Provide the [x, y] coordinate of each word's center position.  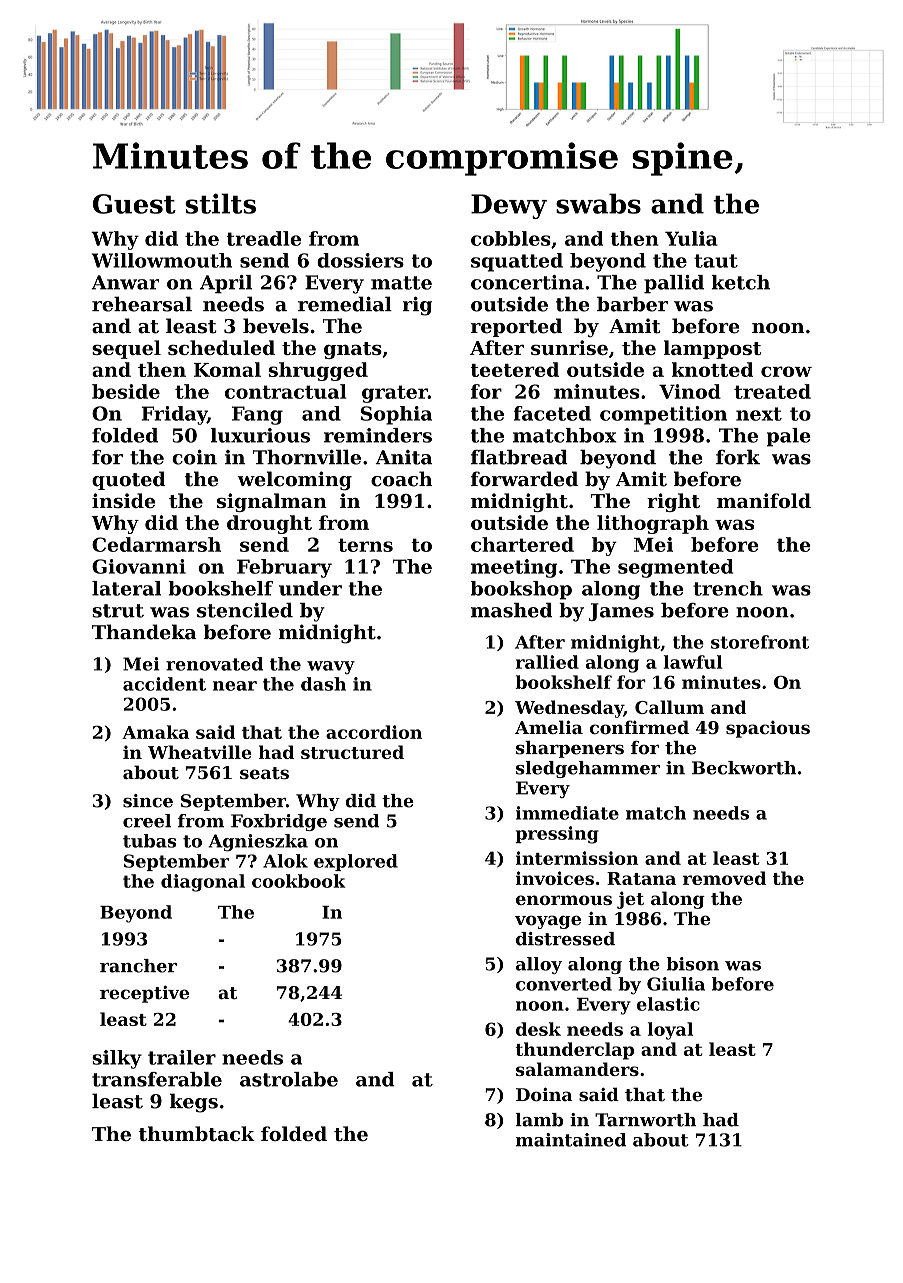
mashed [511, 610]
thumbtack [197, 1133]
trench [728, 588]
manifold [764, 500]
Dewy [509, 206]
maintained [571, 1140]
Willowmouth [161, 260]
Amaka [155, 732]
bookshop [521, 590]
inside [123, 500]
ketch [740, 282]
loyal [670, 1031]
